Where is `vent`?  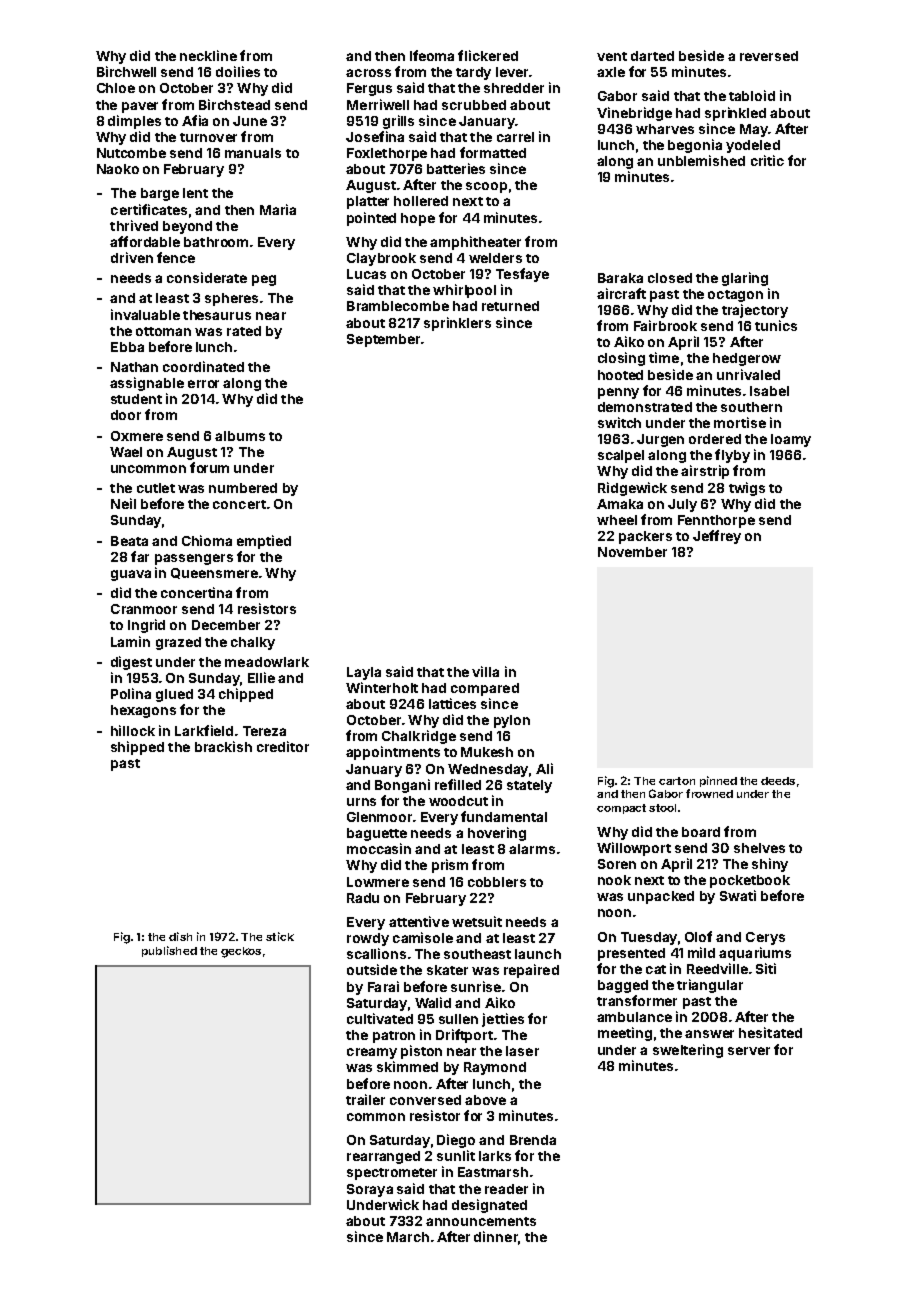 vent is located at coordinates (612, 56).
